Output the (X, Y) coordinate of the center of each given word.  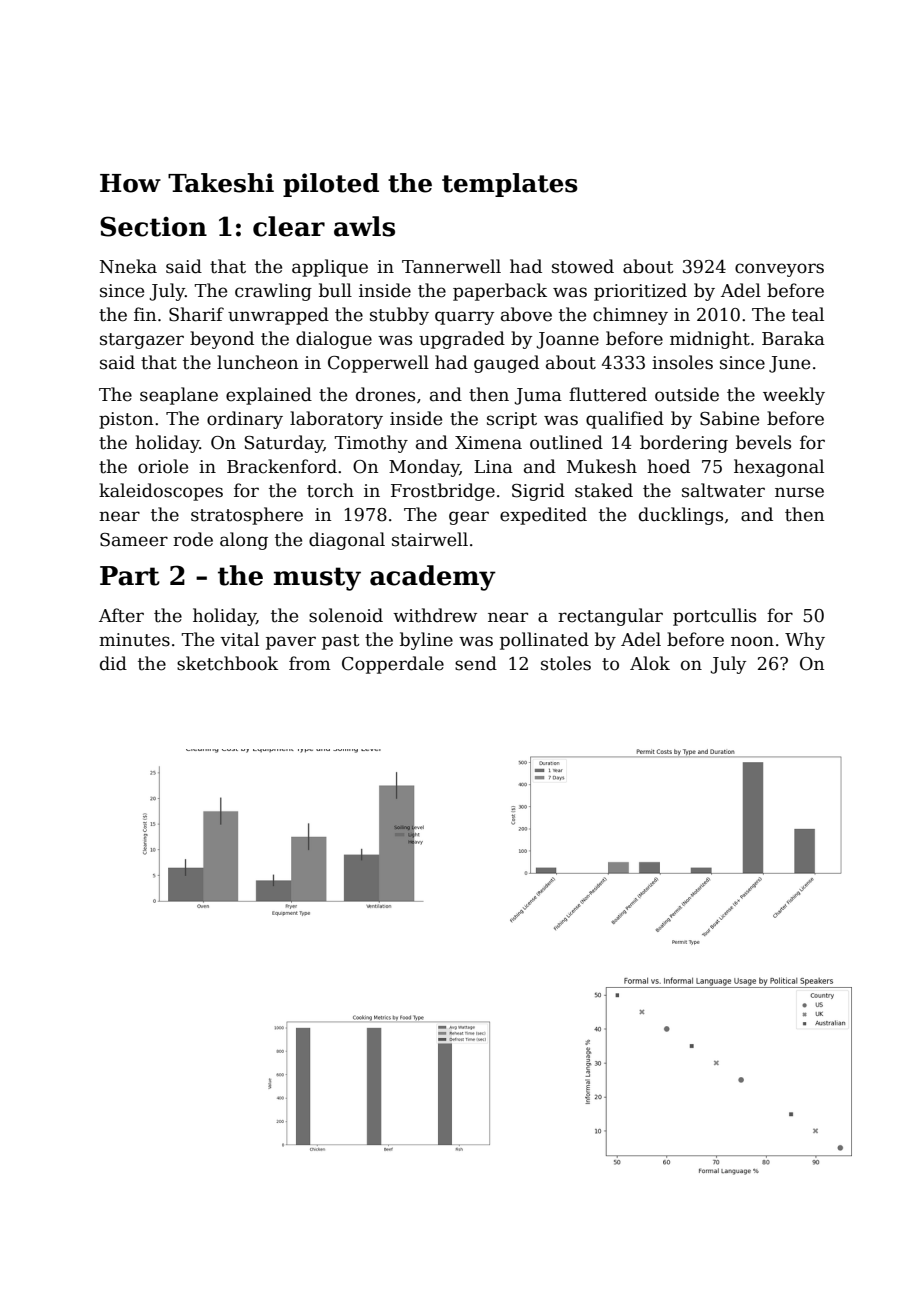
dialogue (334, 340)
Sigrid (538, 492)
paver (291, 643)
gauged (506, 364)
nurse (799, 492)
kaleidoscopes (161, 492)
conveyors (779, 270)
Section (153, 226)
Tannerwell (451, 266)
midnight (710, 340)
